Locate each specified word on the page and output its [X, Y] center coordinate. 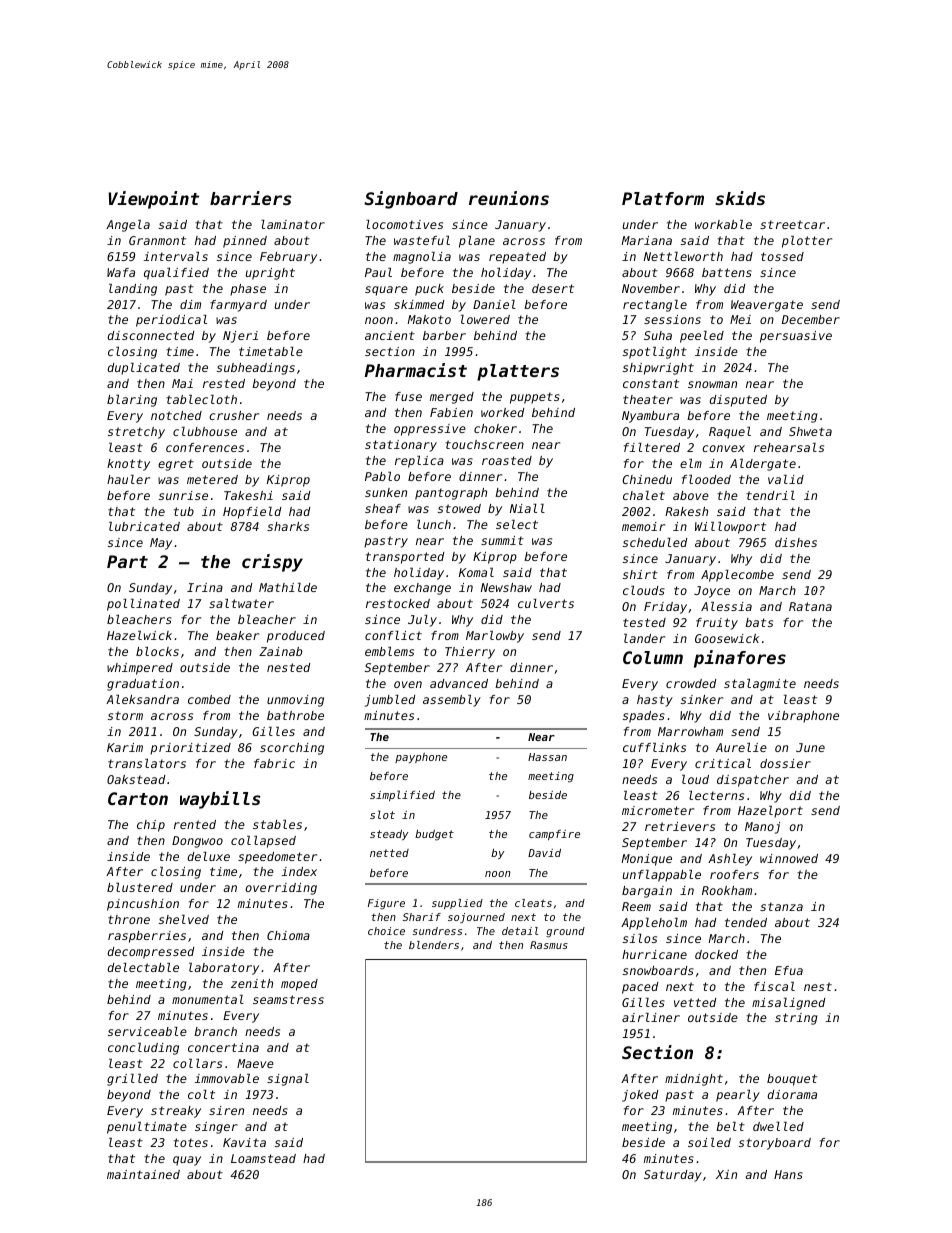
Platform [663, 198]
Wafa [121, 272]
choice [386, 931]
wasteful [422, 240]
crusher [234, 415]
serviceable [147, 1031]
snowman [712, 384]
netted [389, 853]
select [517, 524]
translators [147, 763]
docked [716, 954]
